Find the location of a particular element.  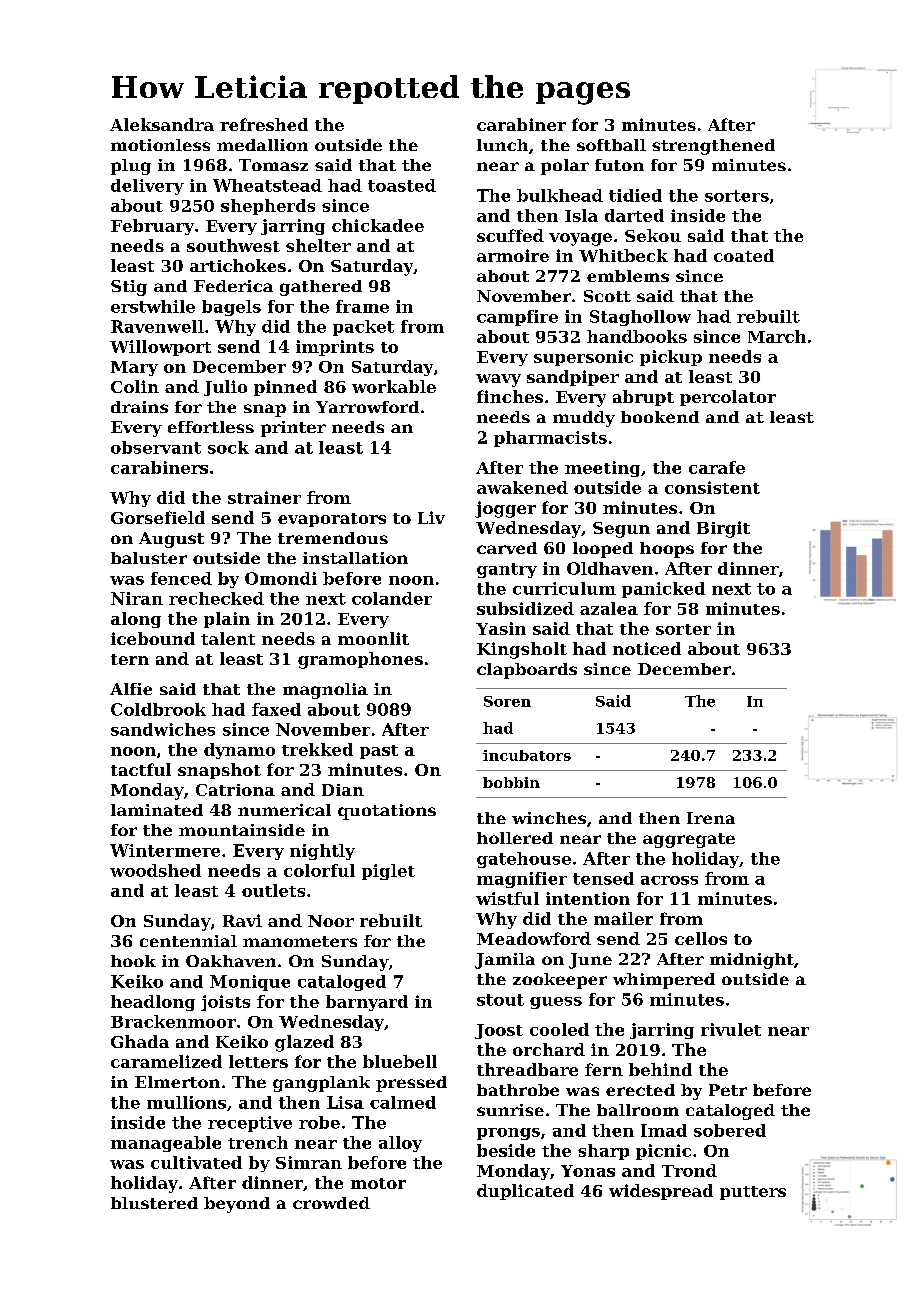

colander is located at coordinates (392, 598).
